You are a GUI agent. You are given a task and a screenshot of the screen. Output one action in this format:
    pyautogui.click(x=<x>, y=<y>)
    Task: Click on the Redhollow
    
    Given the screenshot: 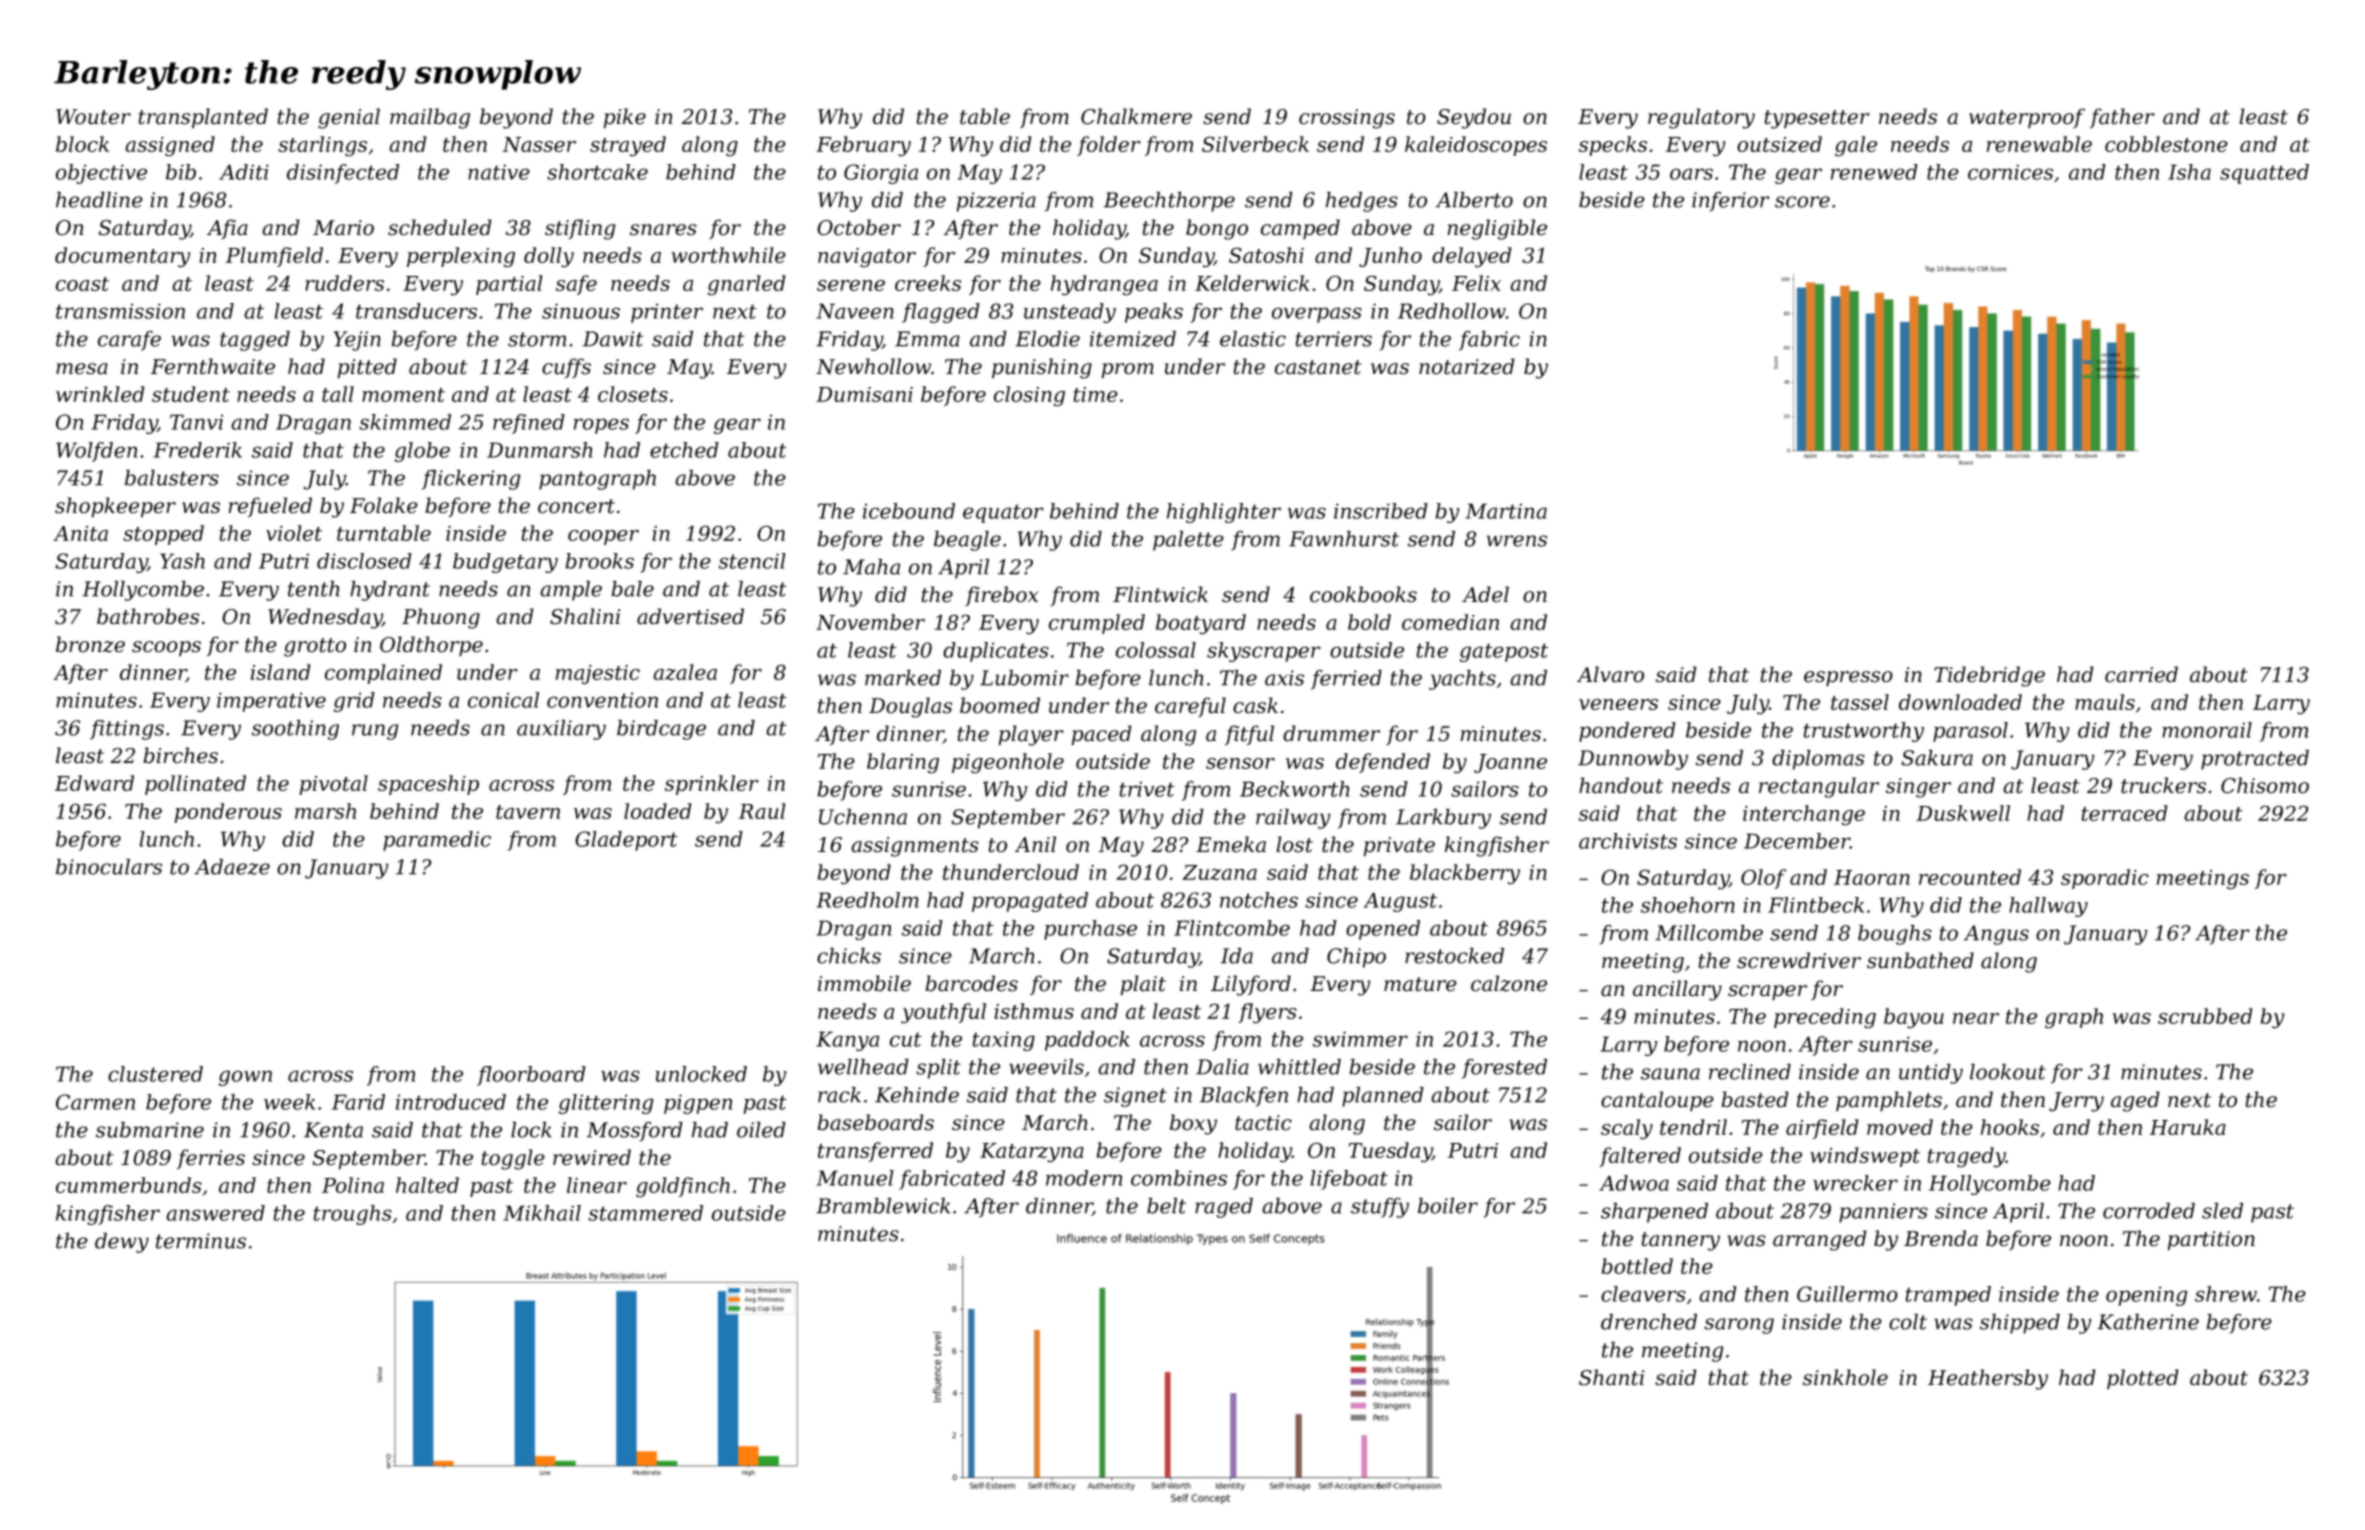 What is the action you would take?
    pyautogui.click(x=1452, y=311)
